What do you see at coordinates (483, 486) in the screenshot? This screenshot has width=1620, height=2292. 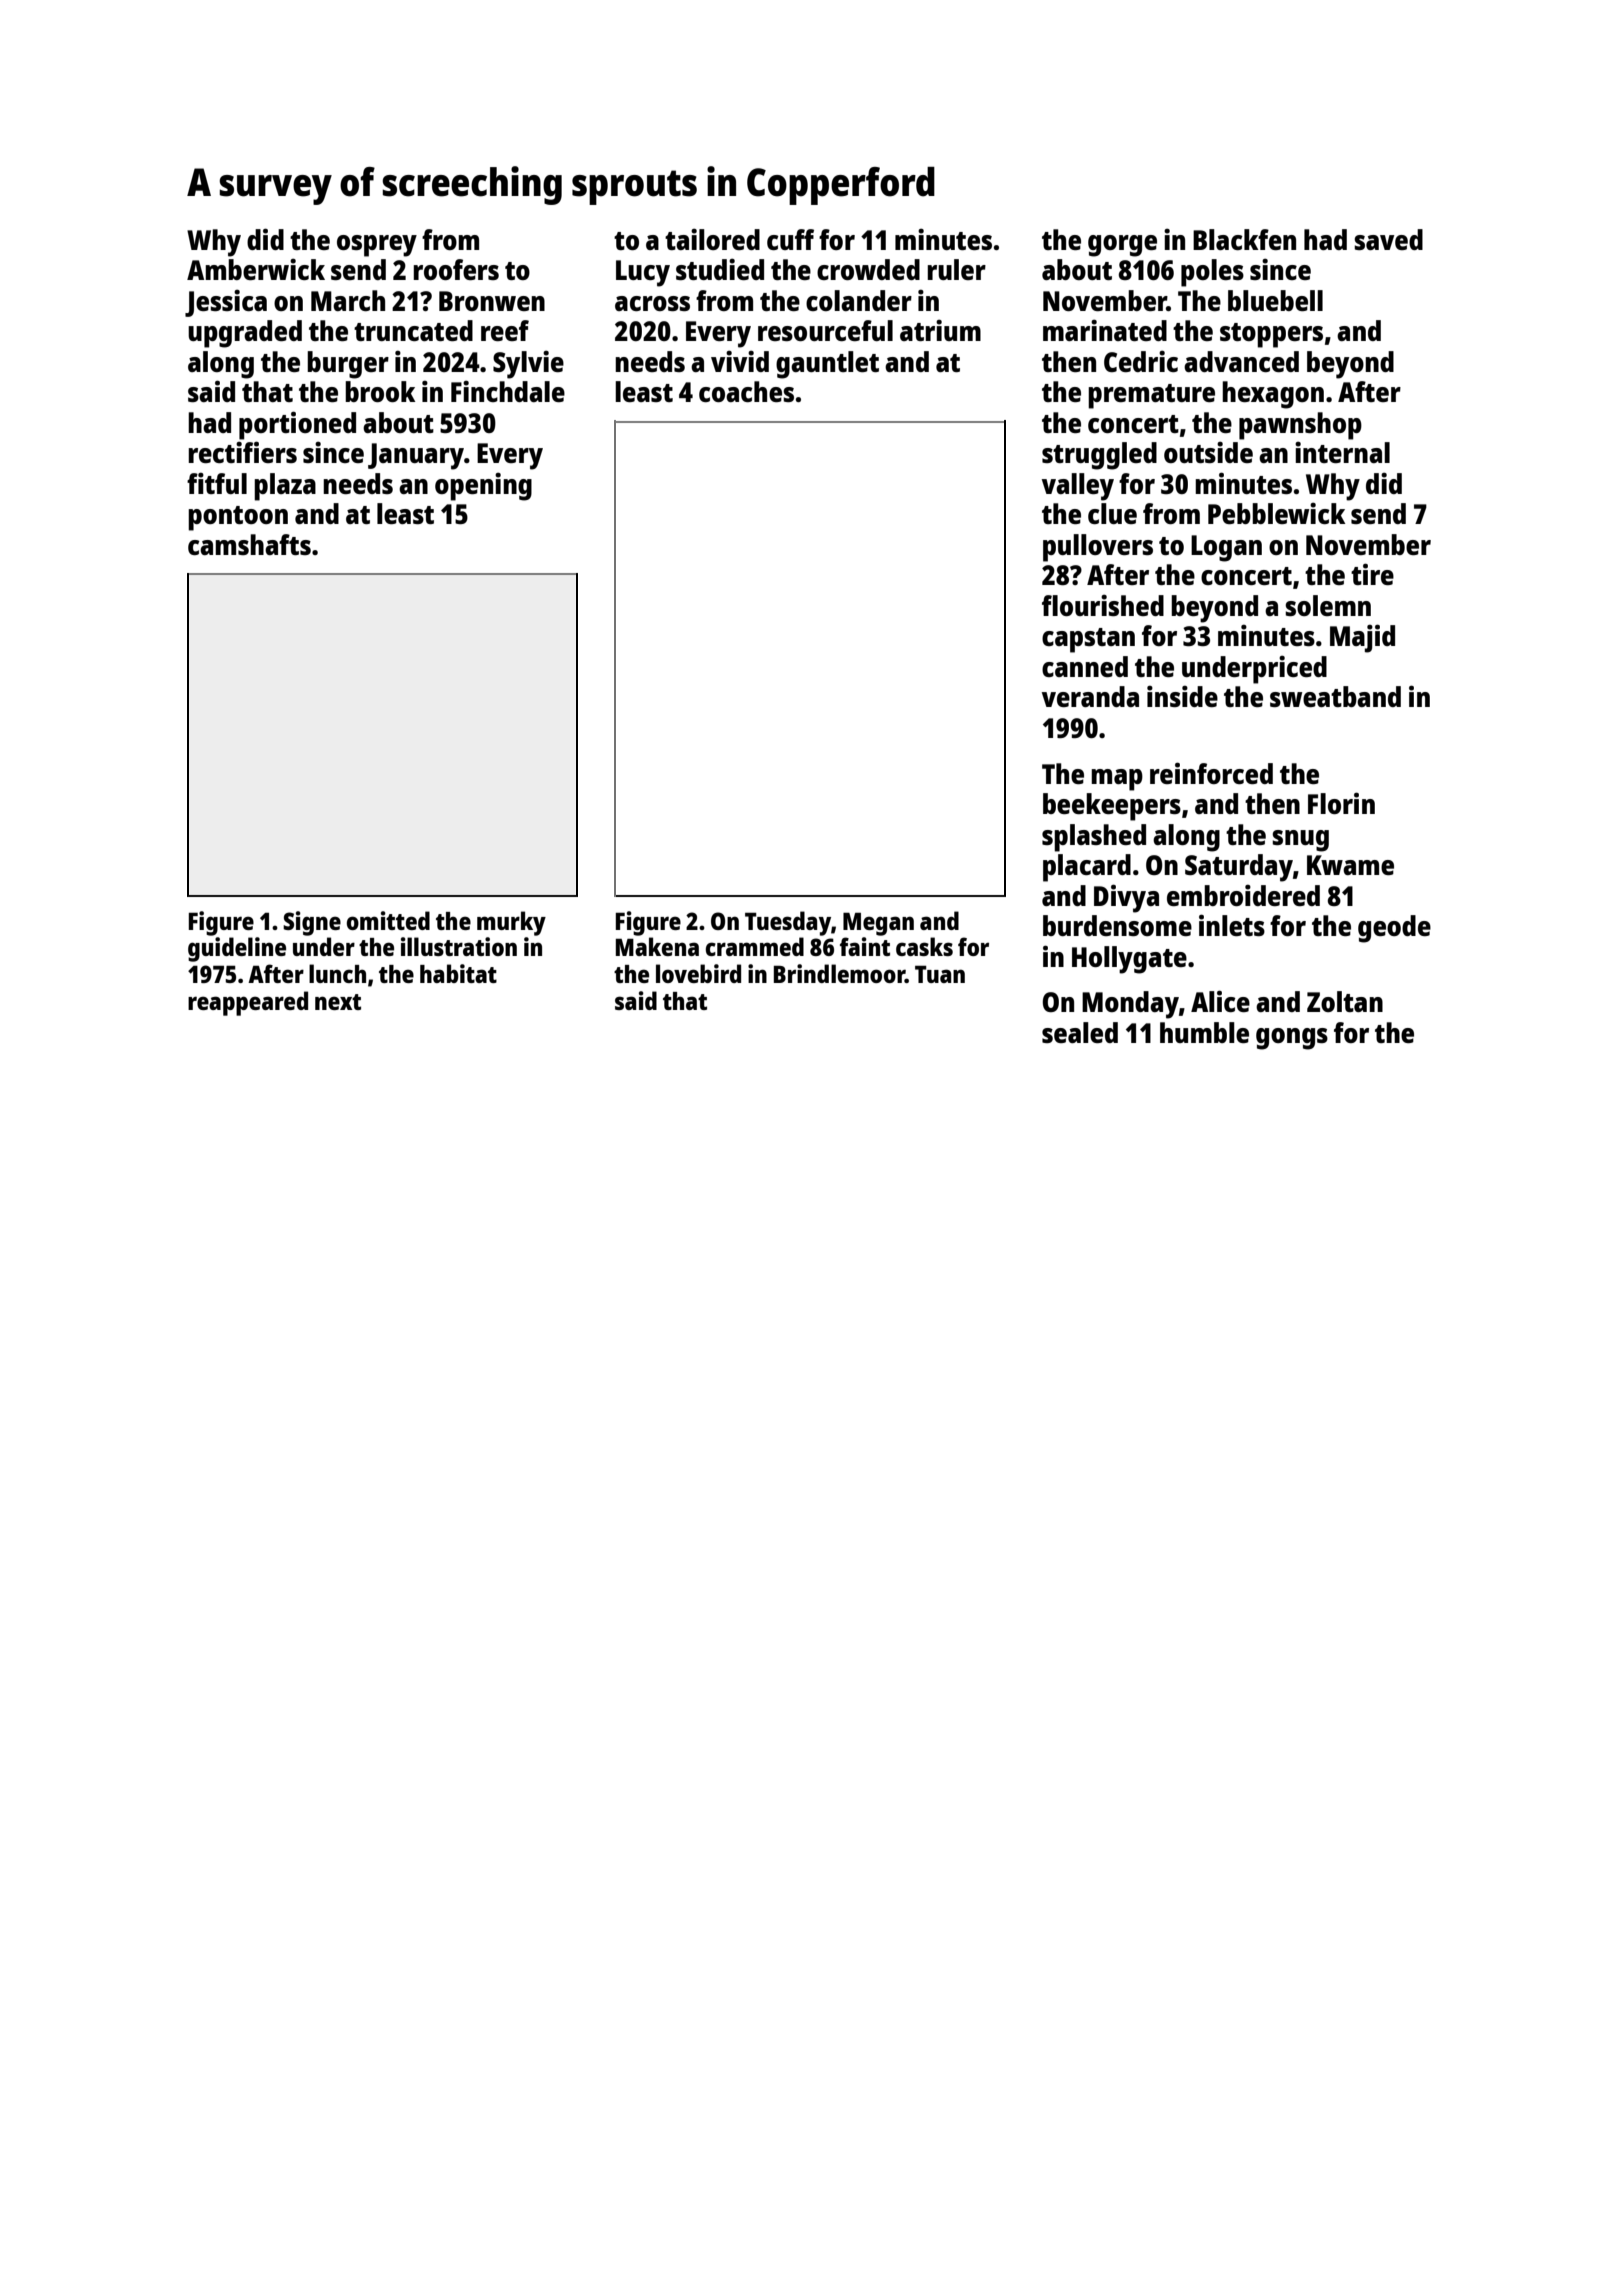 I see `opening` at bounding box center [483, 486].
